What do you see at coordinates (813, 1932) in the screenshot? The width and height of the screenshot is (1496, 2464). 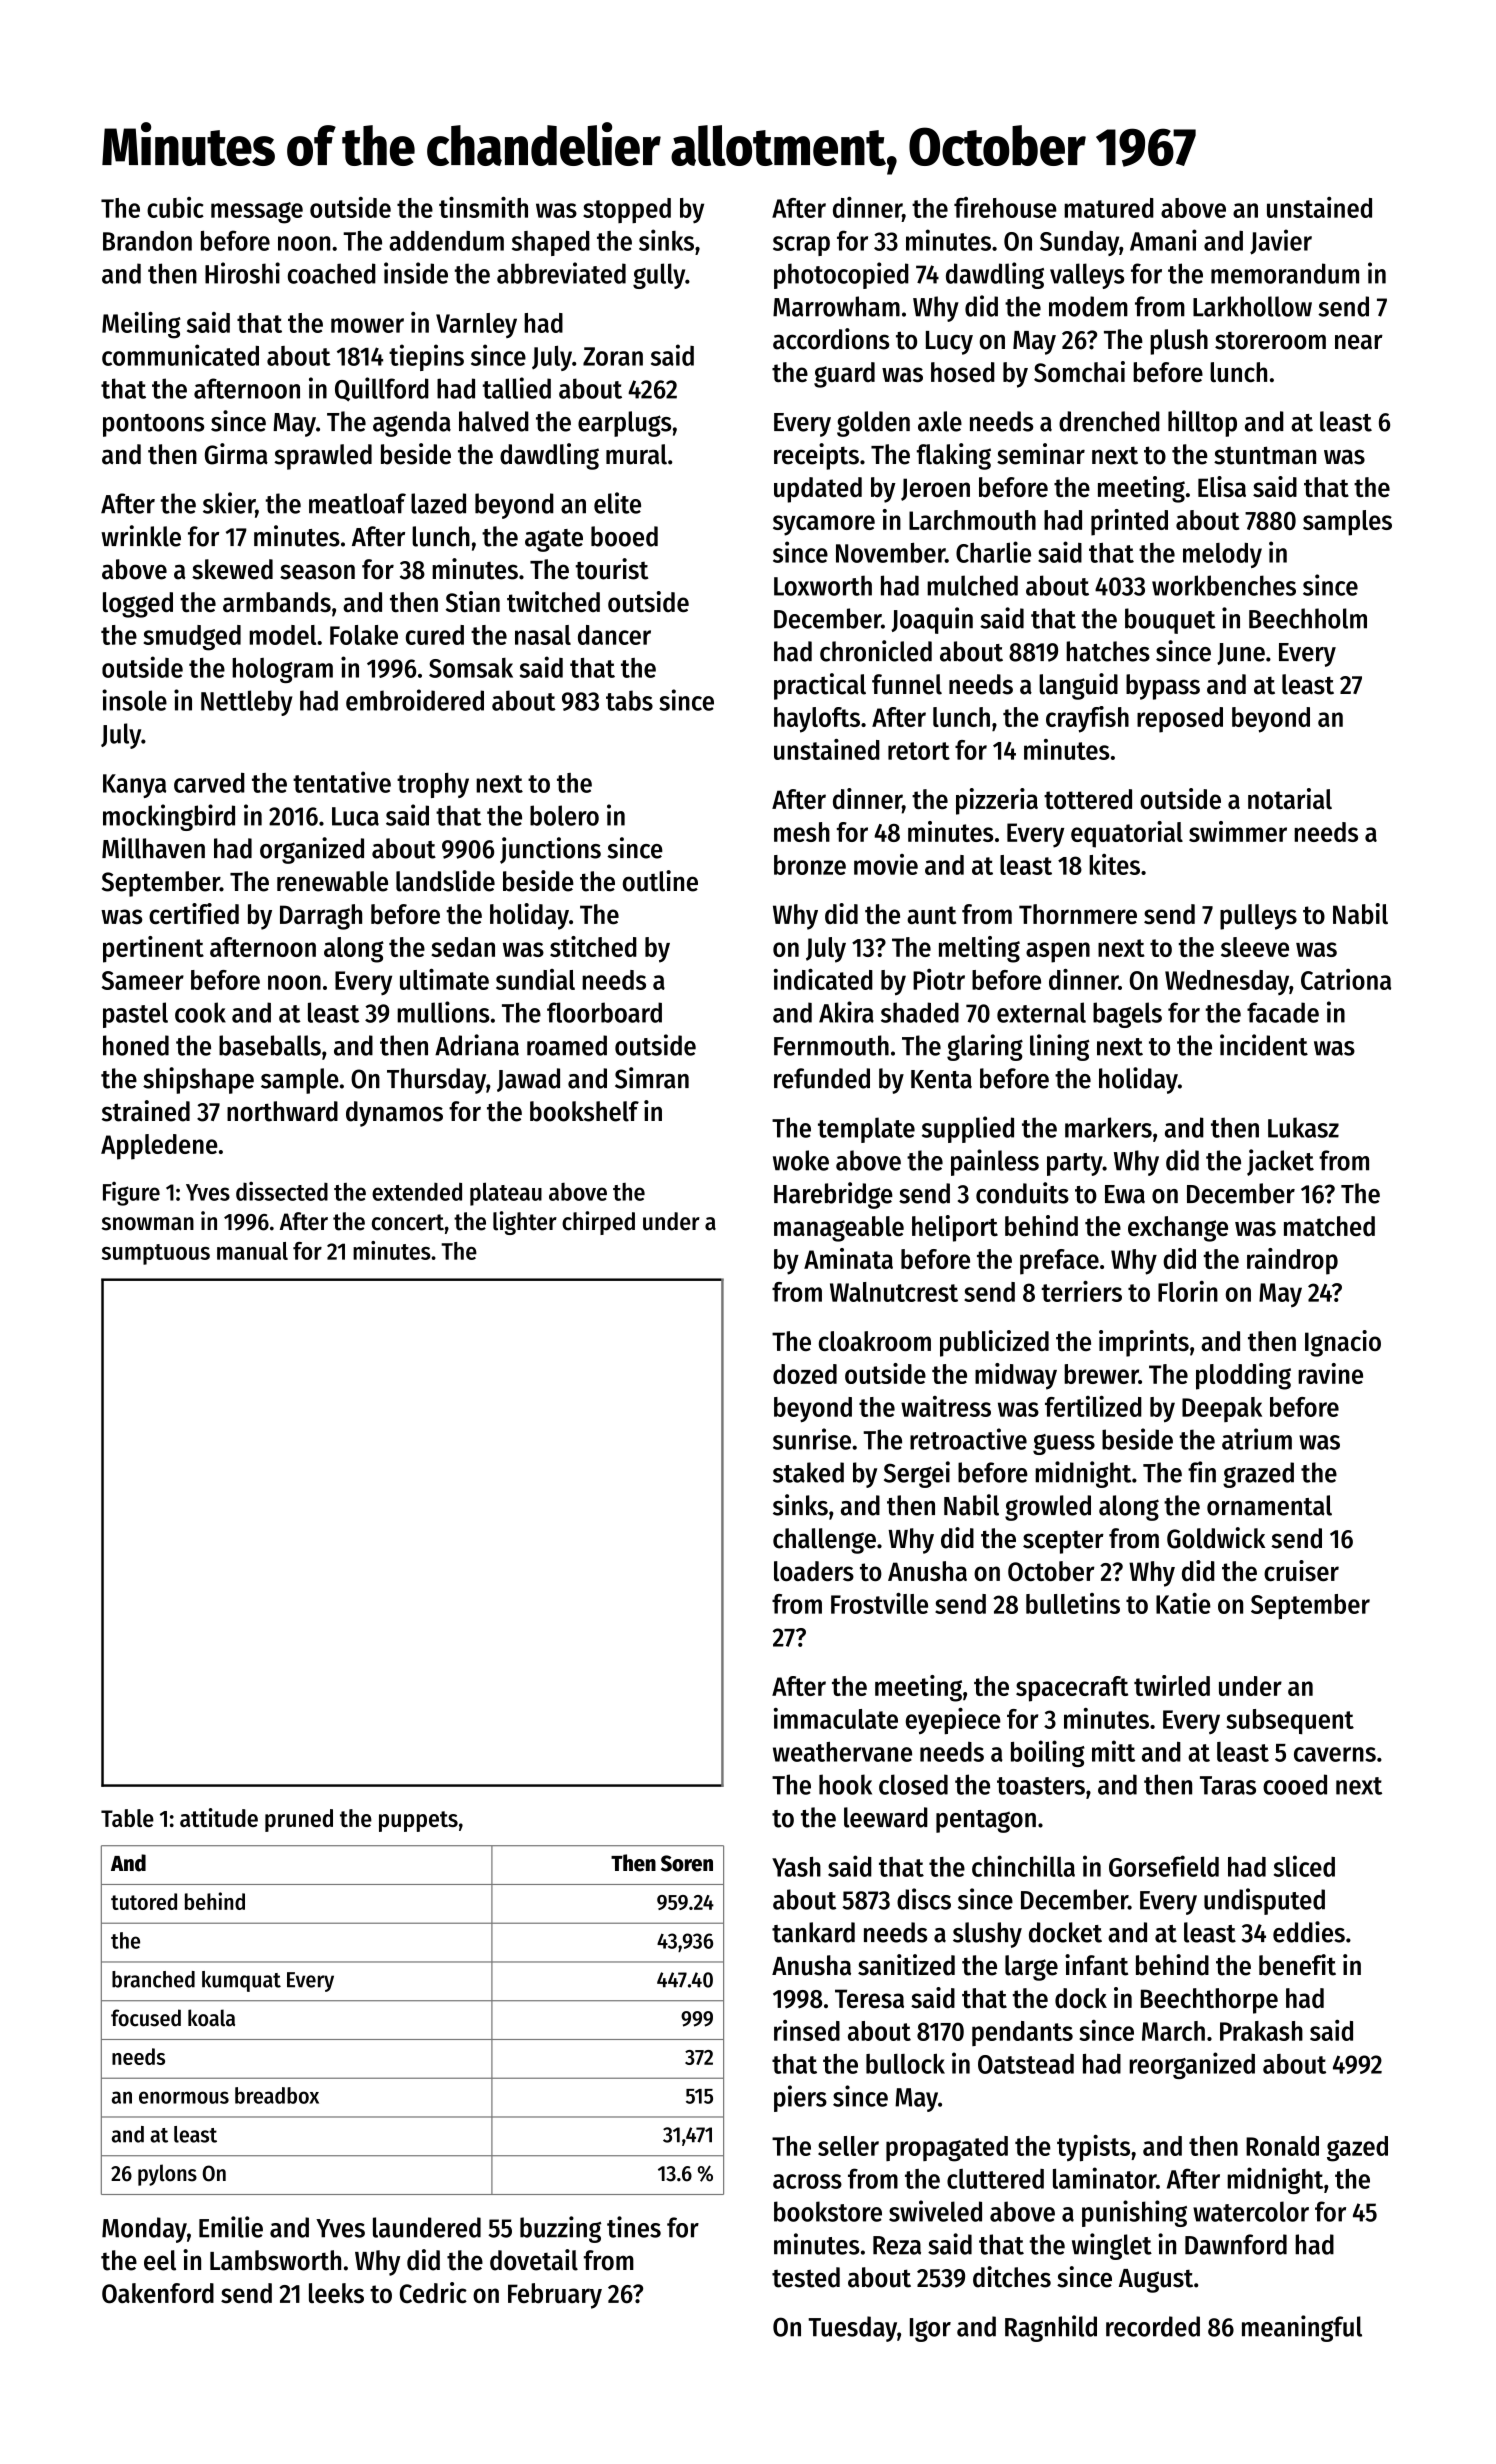 I see `tankard` at bounding box center [813, 1932].
